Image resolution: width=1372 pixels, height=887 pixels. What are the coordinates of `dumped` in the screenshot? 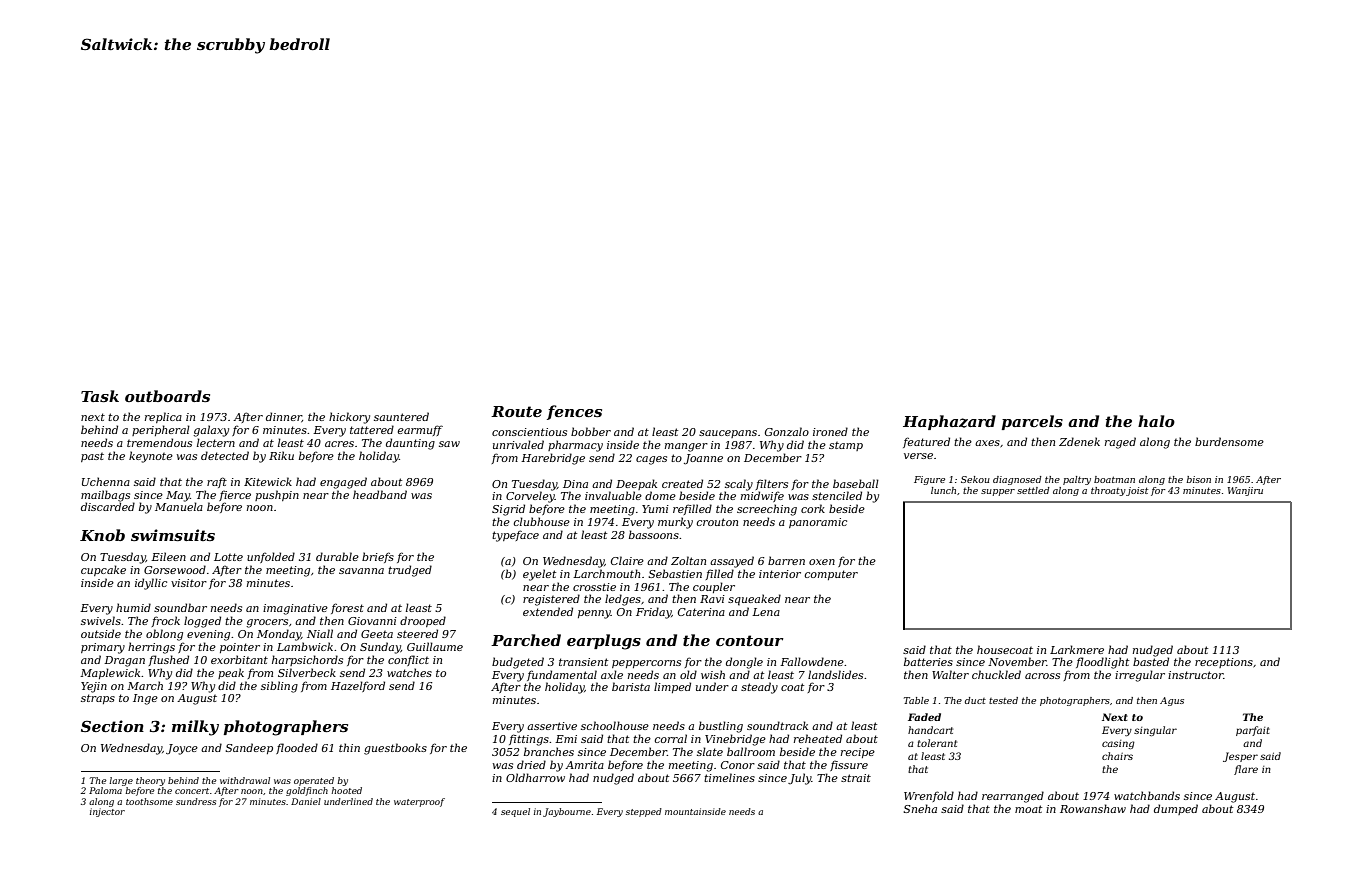 It's located at (1176, 809).
